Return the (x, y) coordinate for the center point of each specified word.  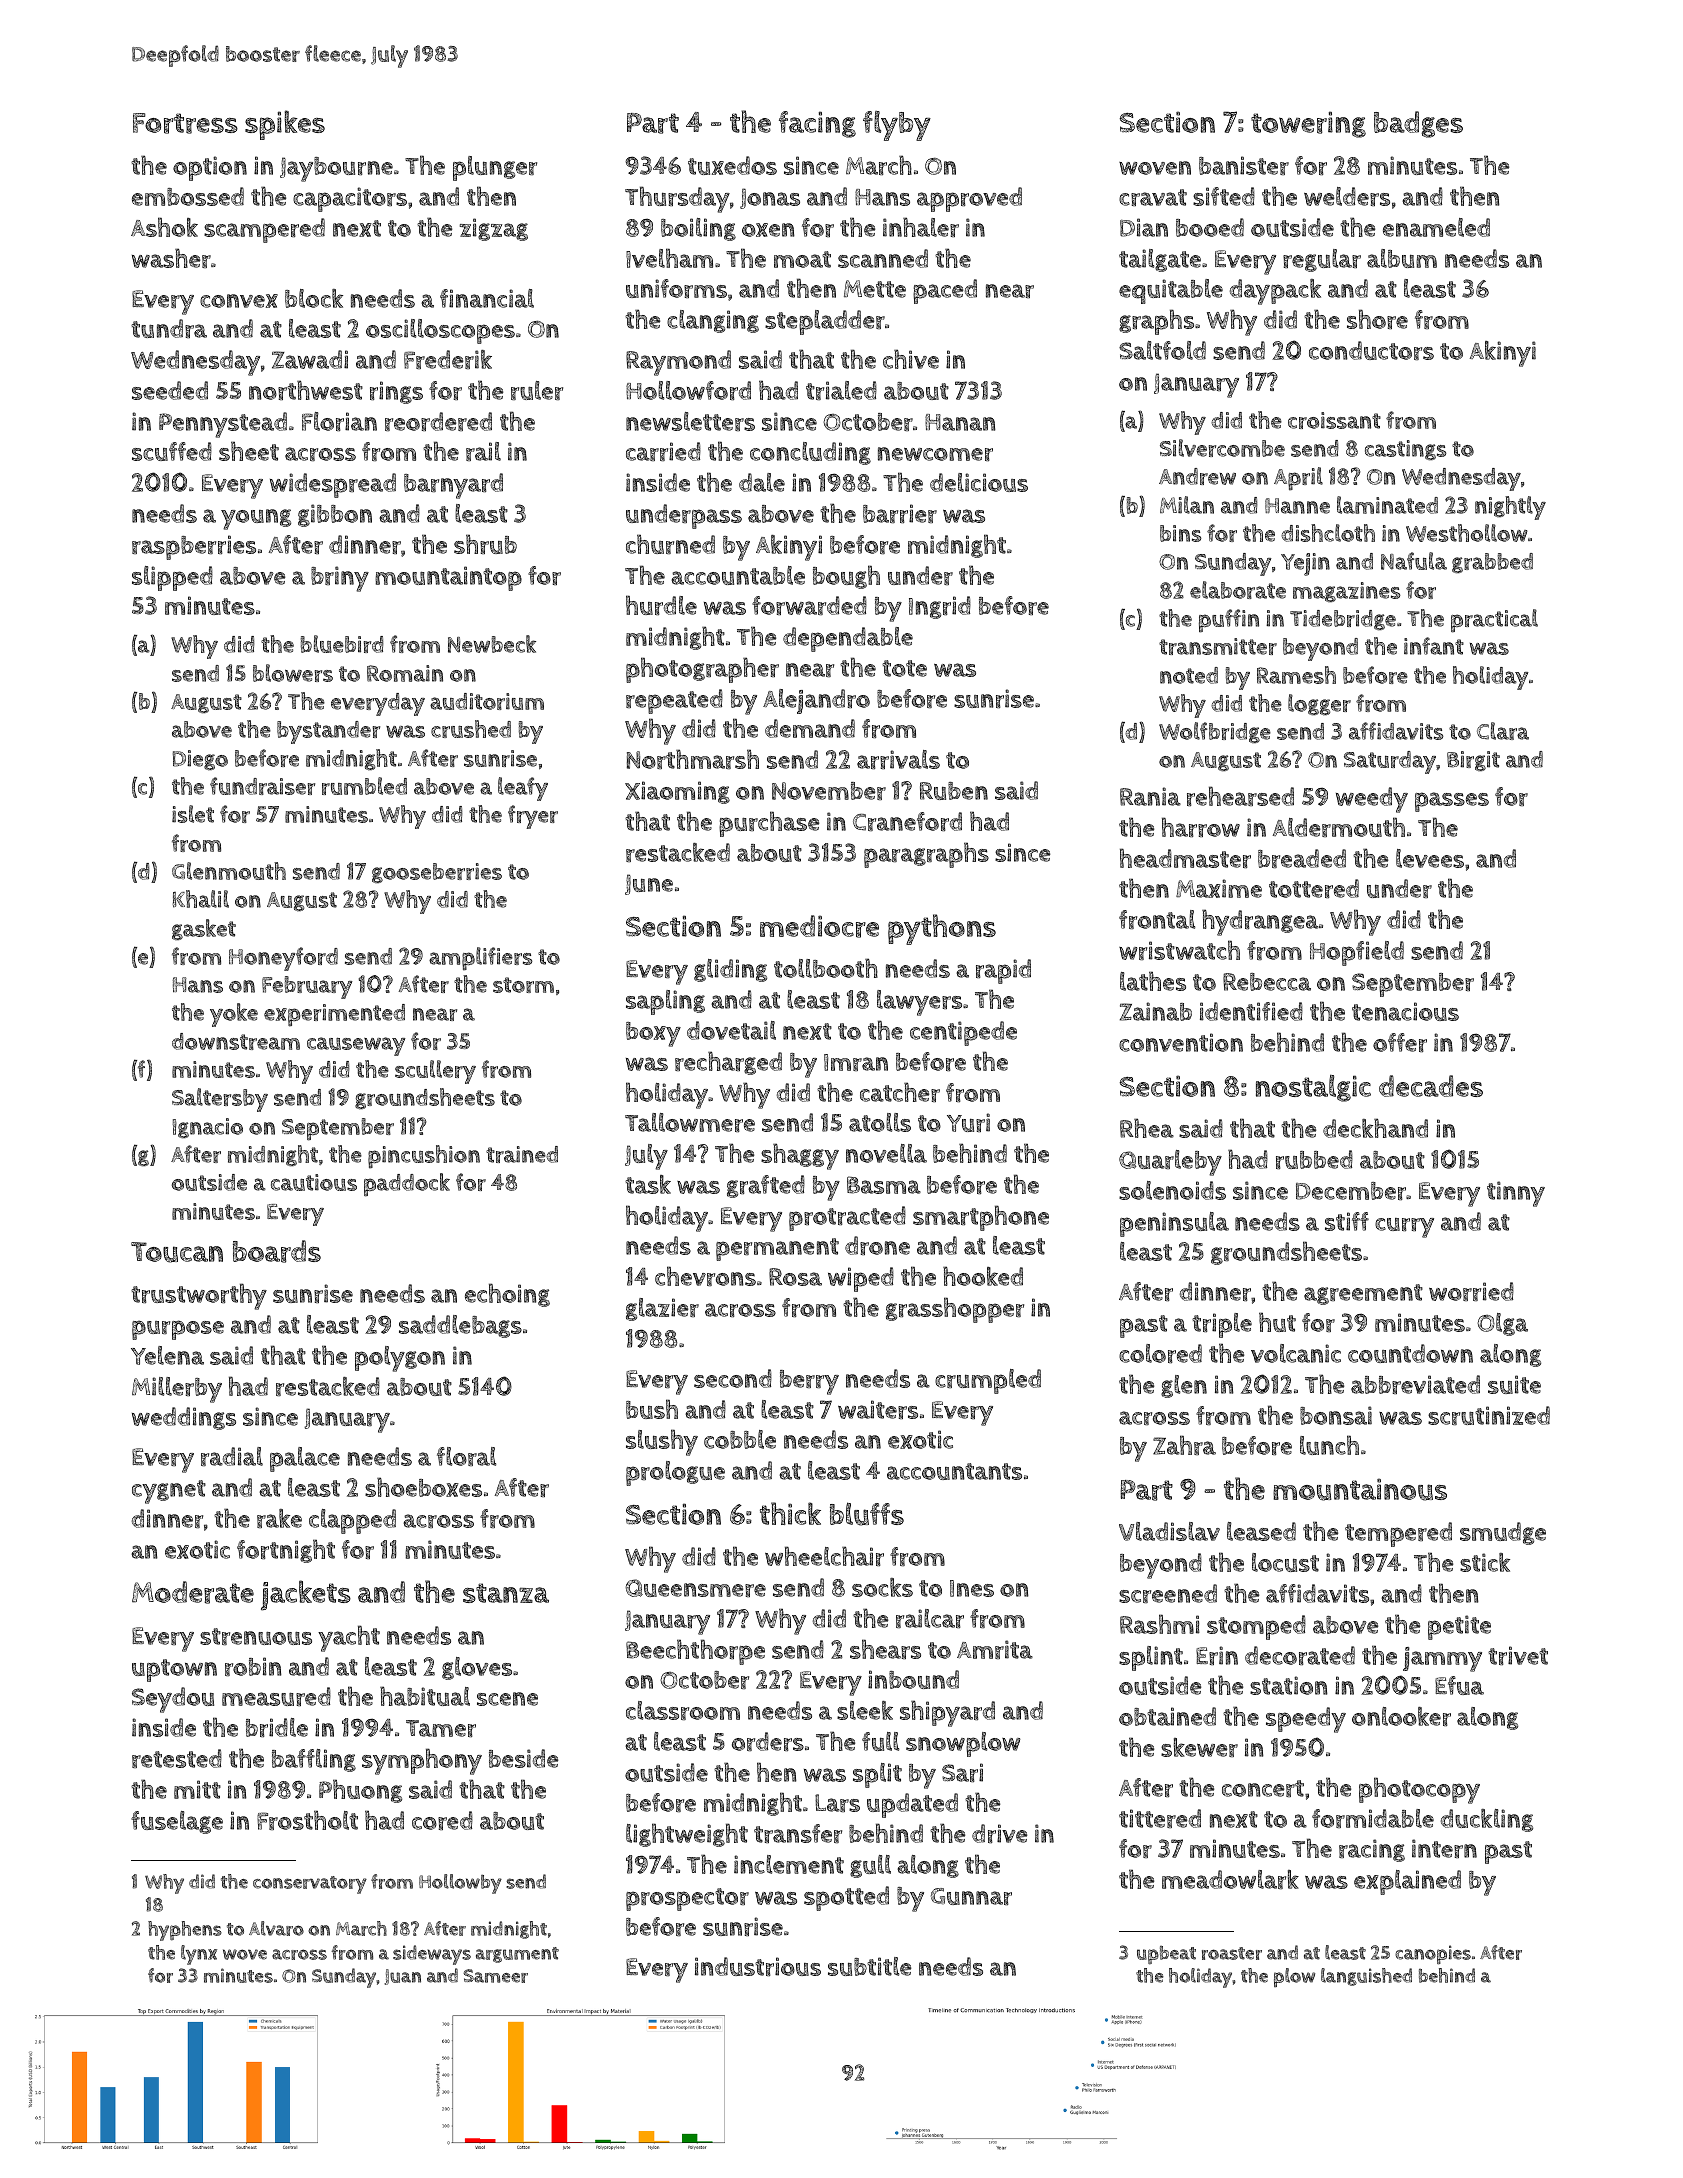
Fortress (185, 123)
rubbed (1314, 1159)
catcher (900, 1092)
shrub (485, 544)
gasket (204, 929)
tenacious (1405, 1011)
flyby (897, 126)
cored (442, 1820)
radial (232, 1456)
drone (877, 1245)
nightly (1510, 508)
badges (1418, 124)
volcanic (1296, 1353)
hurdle (661, 605)
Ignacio (207, 1128)
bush (652, 1409)
